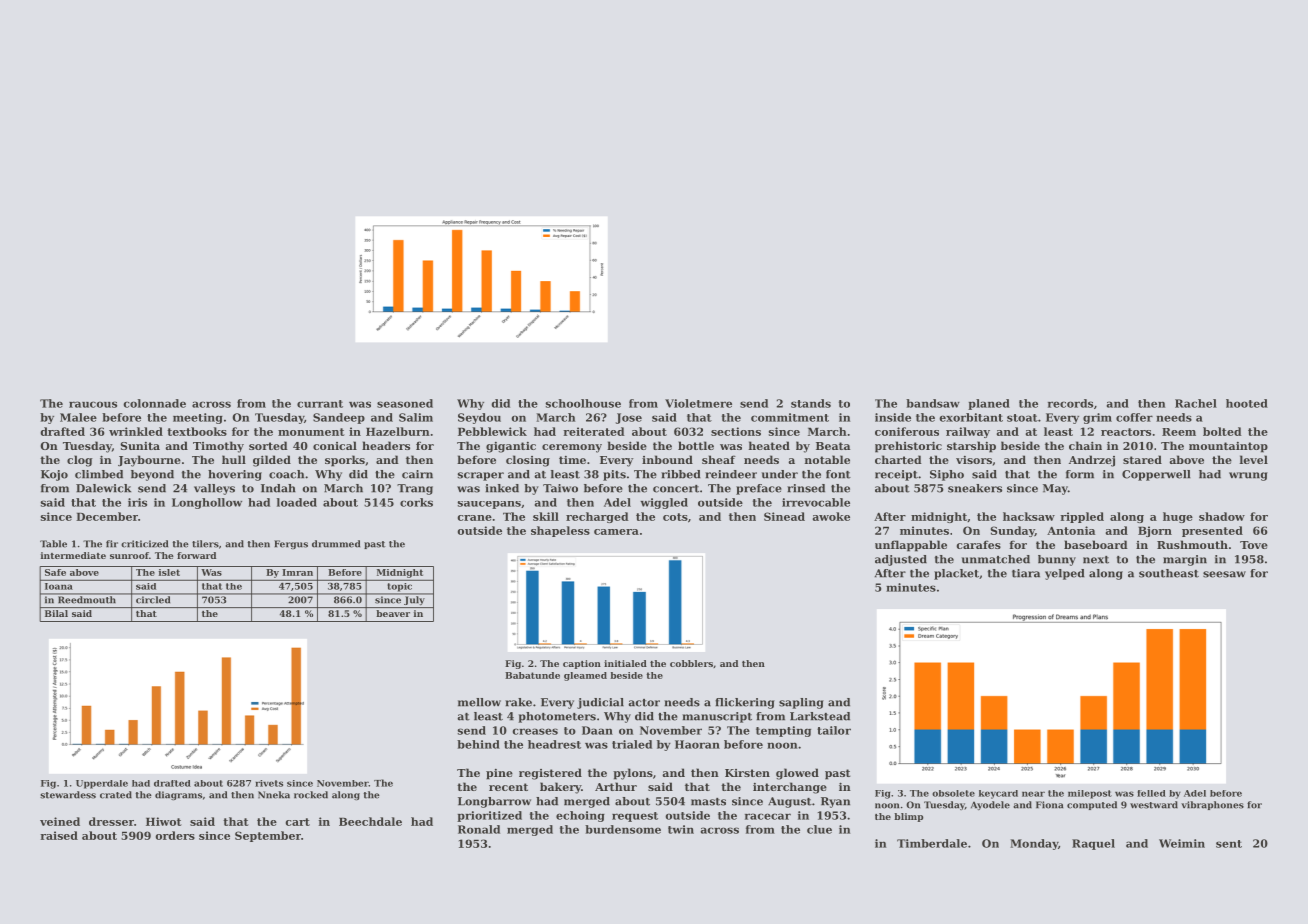  Describe the element at coordinates (623, 829) in the image. I see `burdensome` at that location.
